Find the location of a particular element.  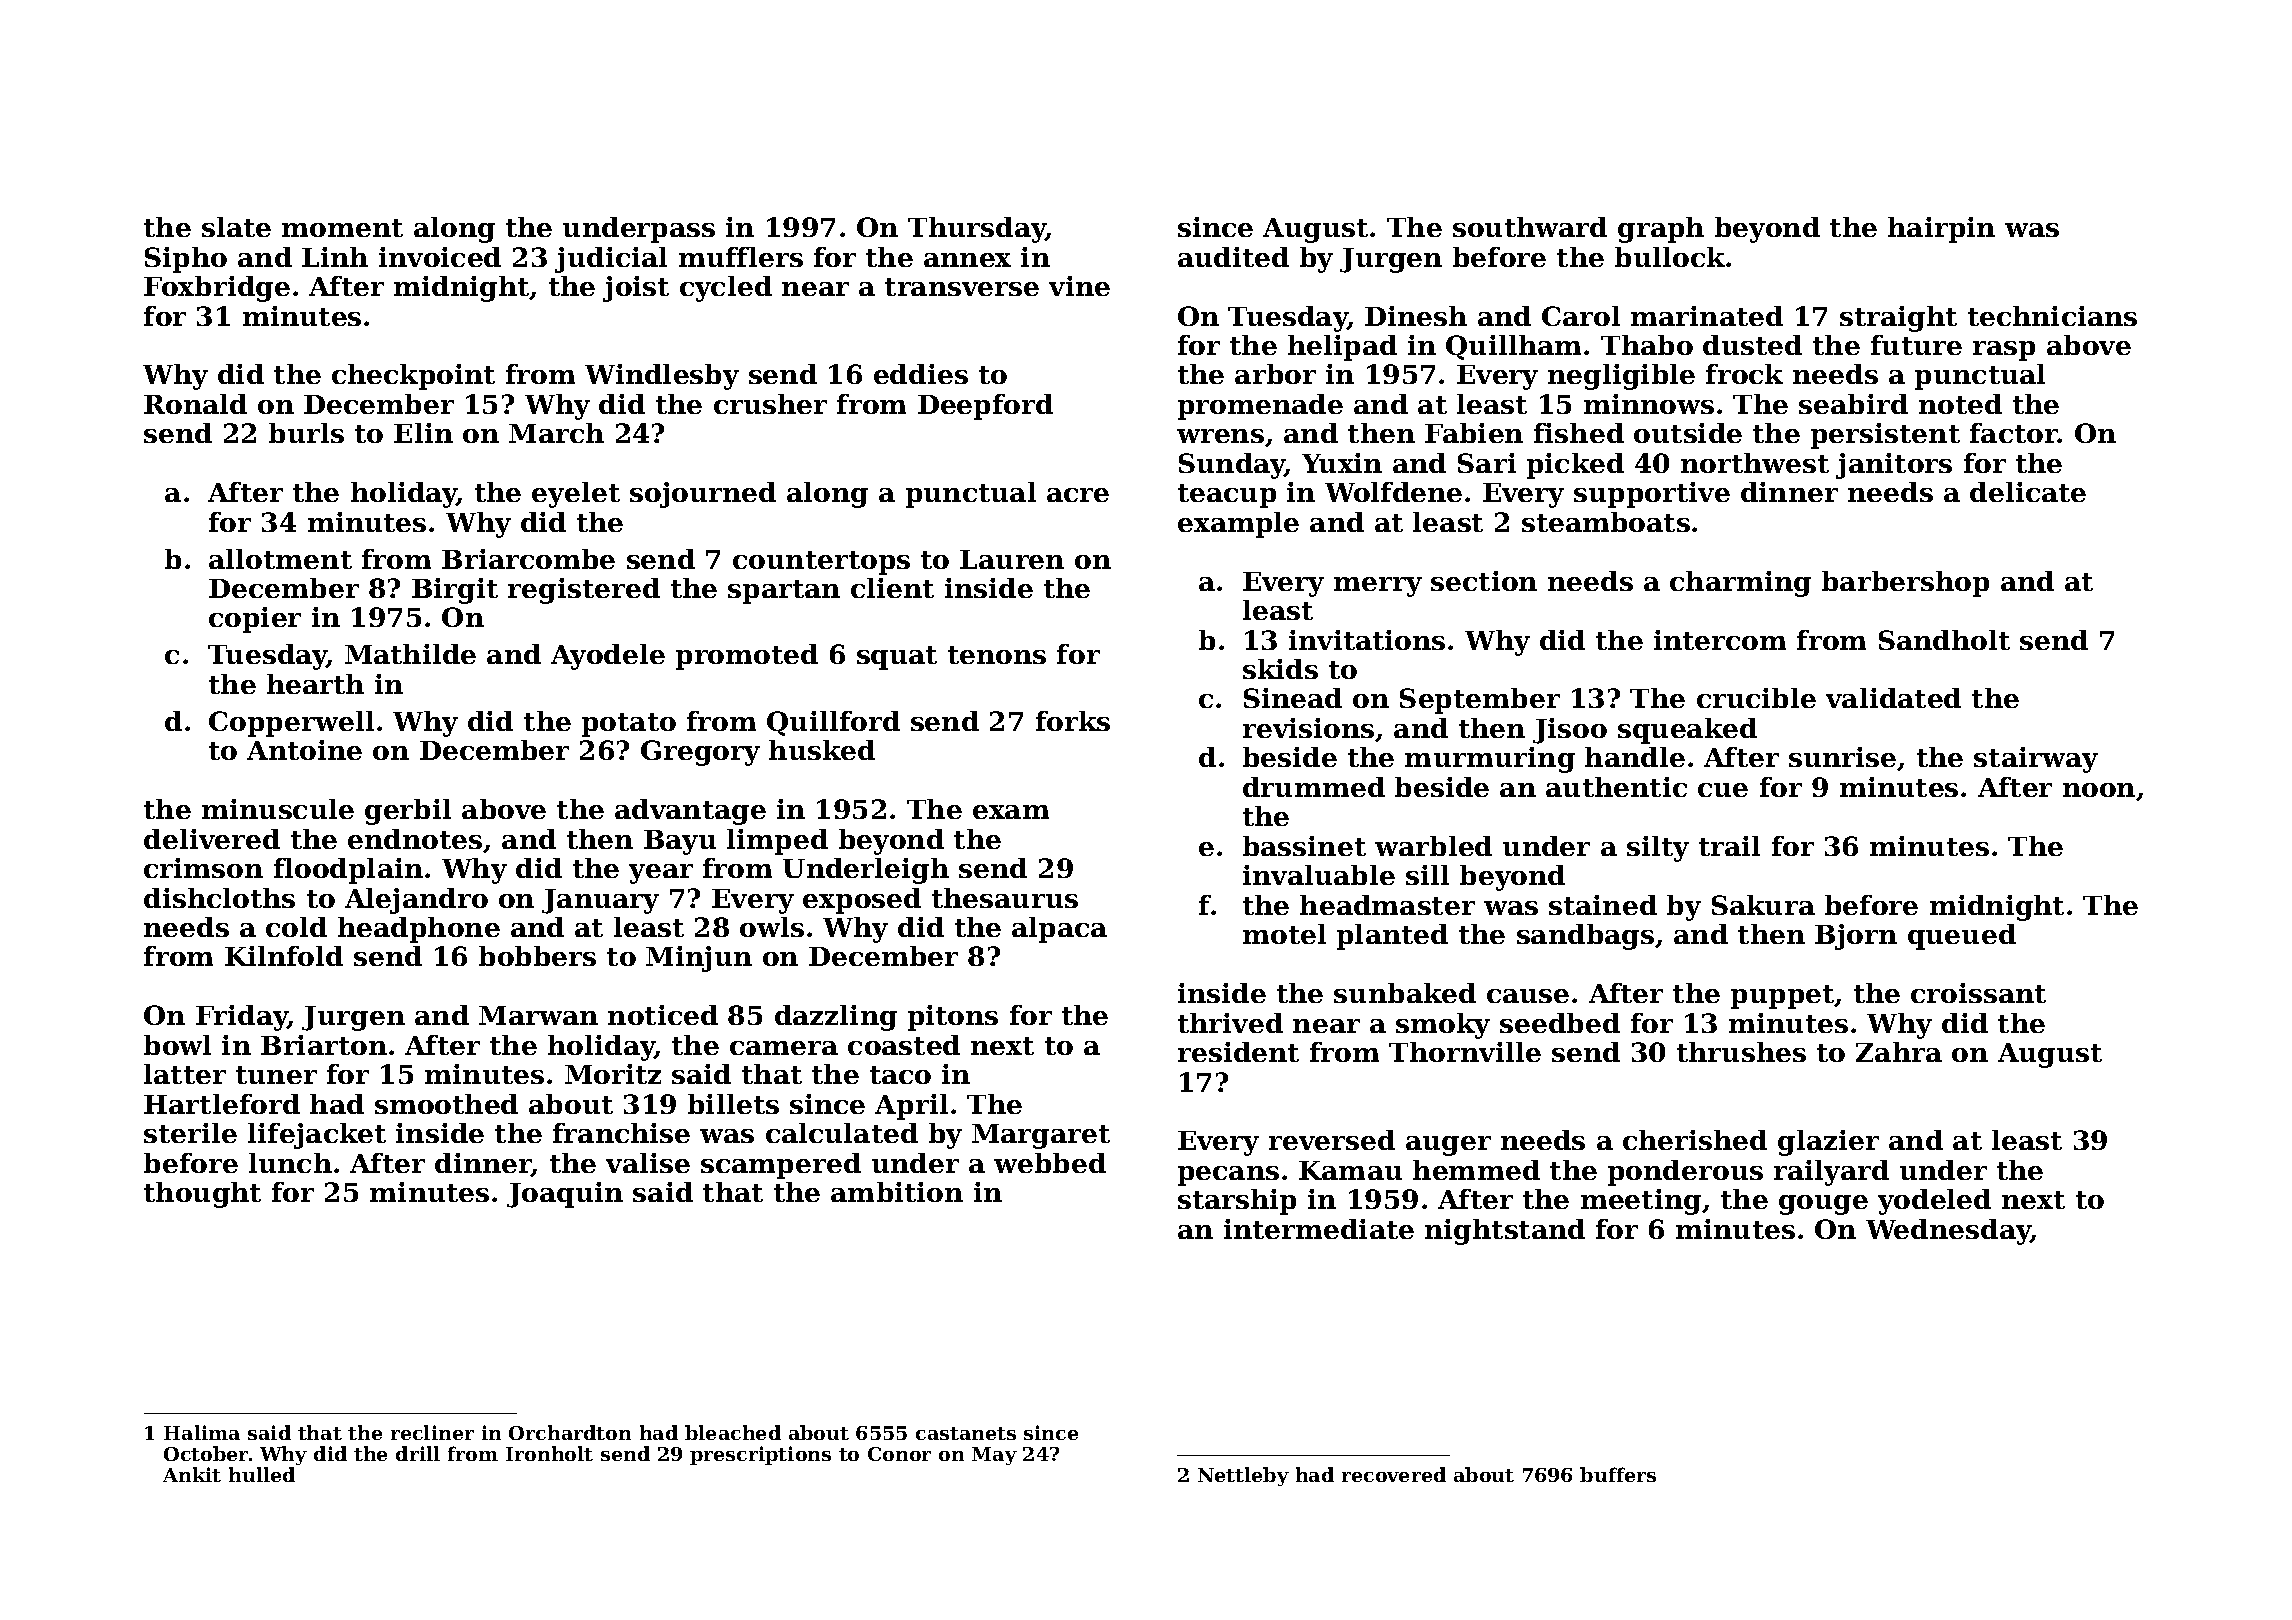

Sandholt is located at coordinates (1944, 640).
